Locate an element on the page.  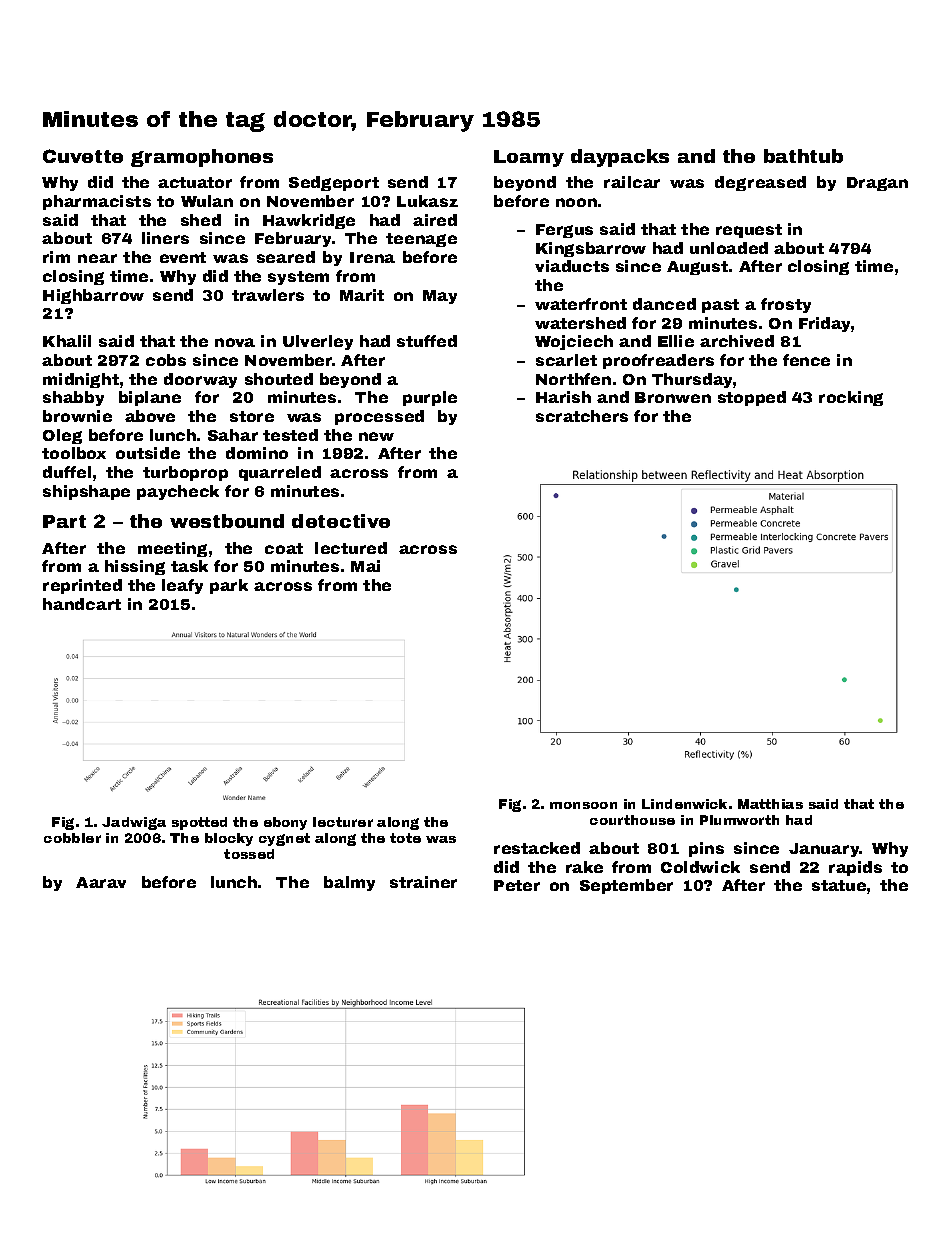
Lukasz is located at coordinates (427, 201).
